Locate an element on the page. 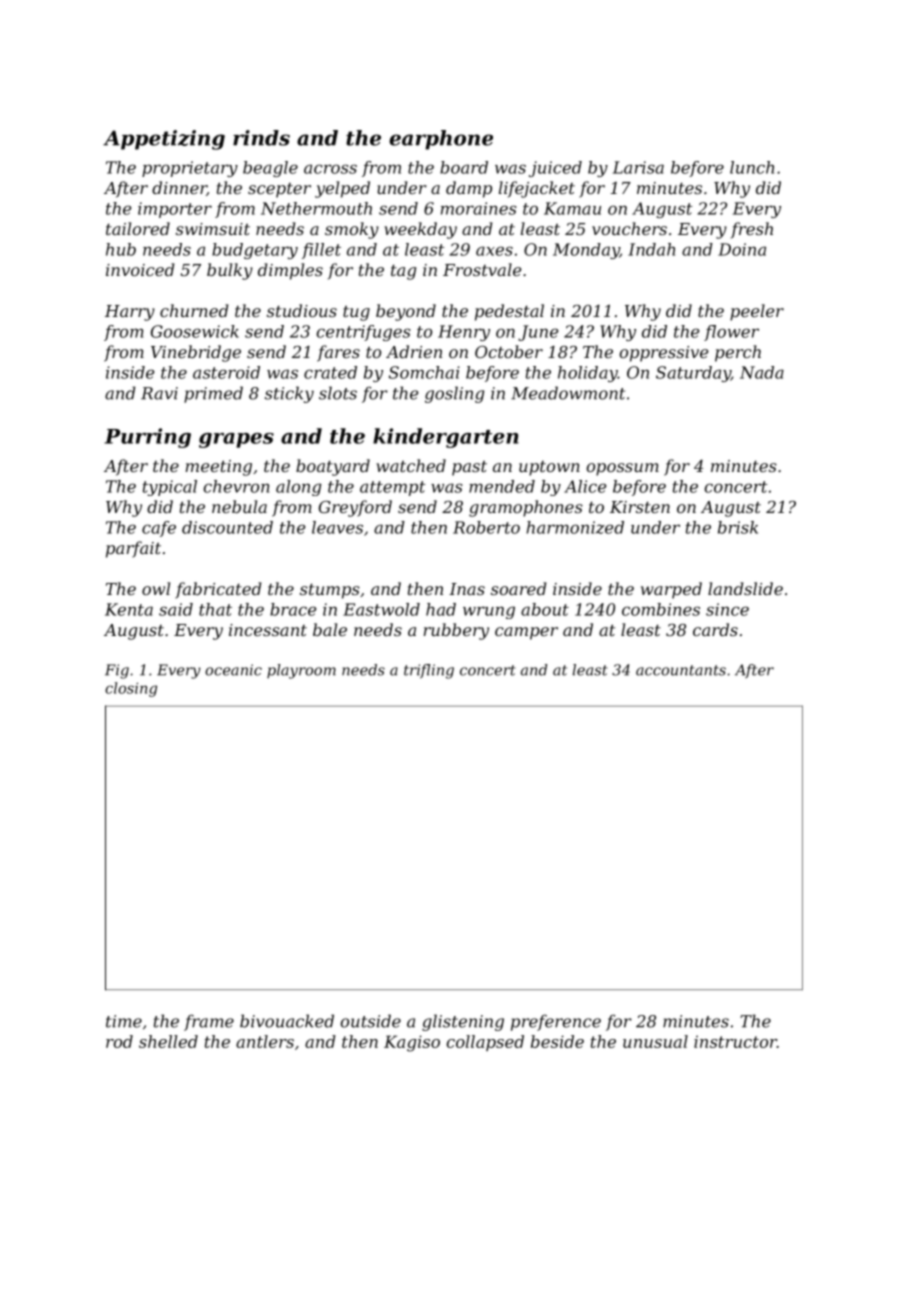  hub is located at coordinates (121, 249).
